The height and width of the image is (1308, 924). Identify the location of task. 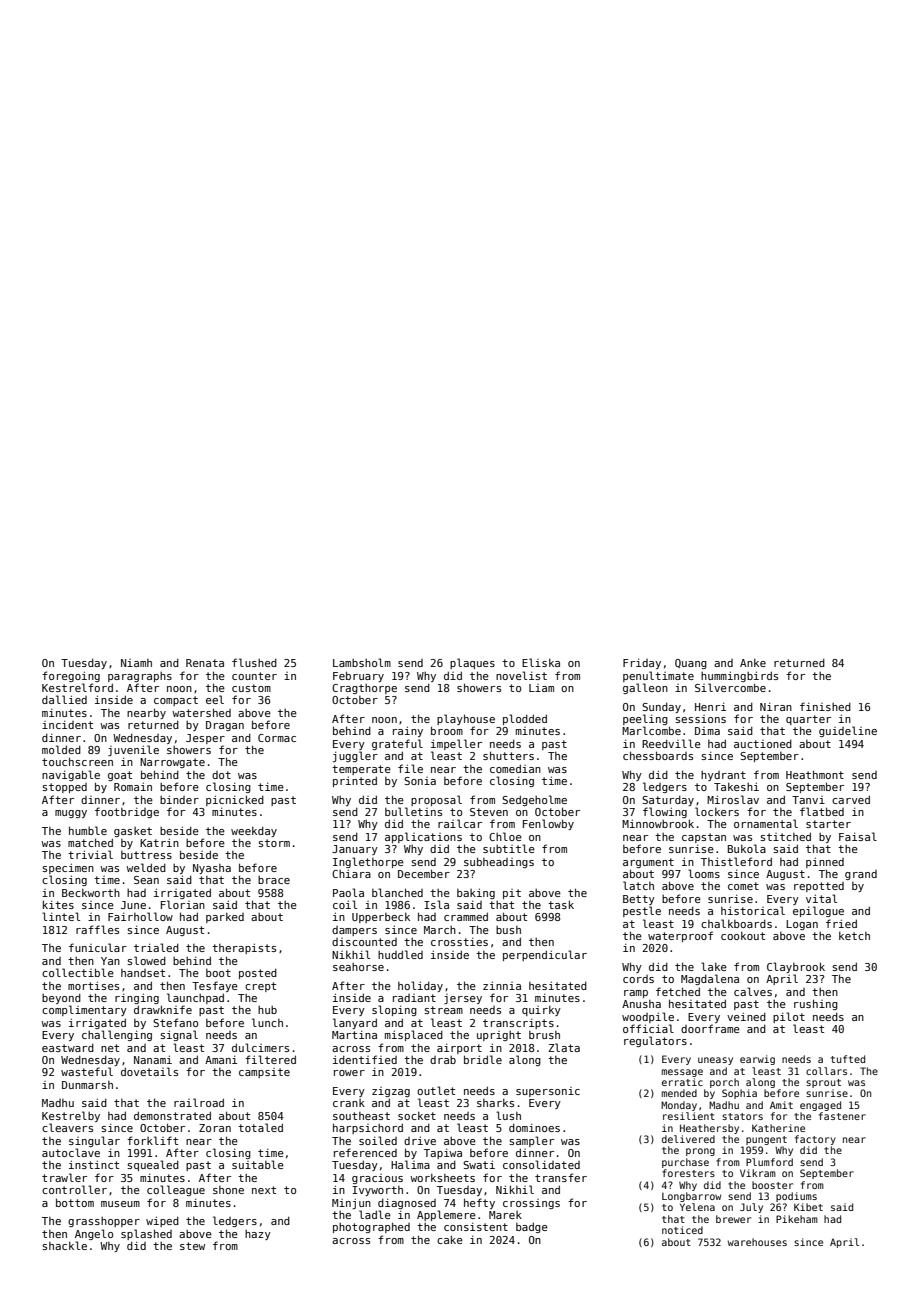
(561, 904).
